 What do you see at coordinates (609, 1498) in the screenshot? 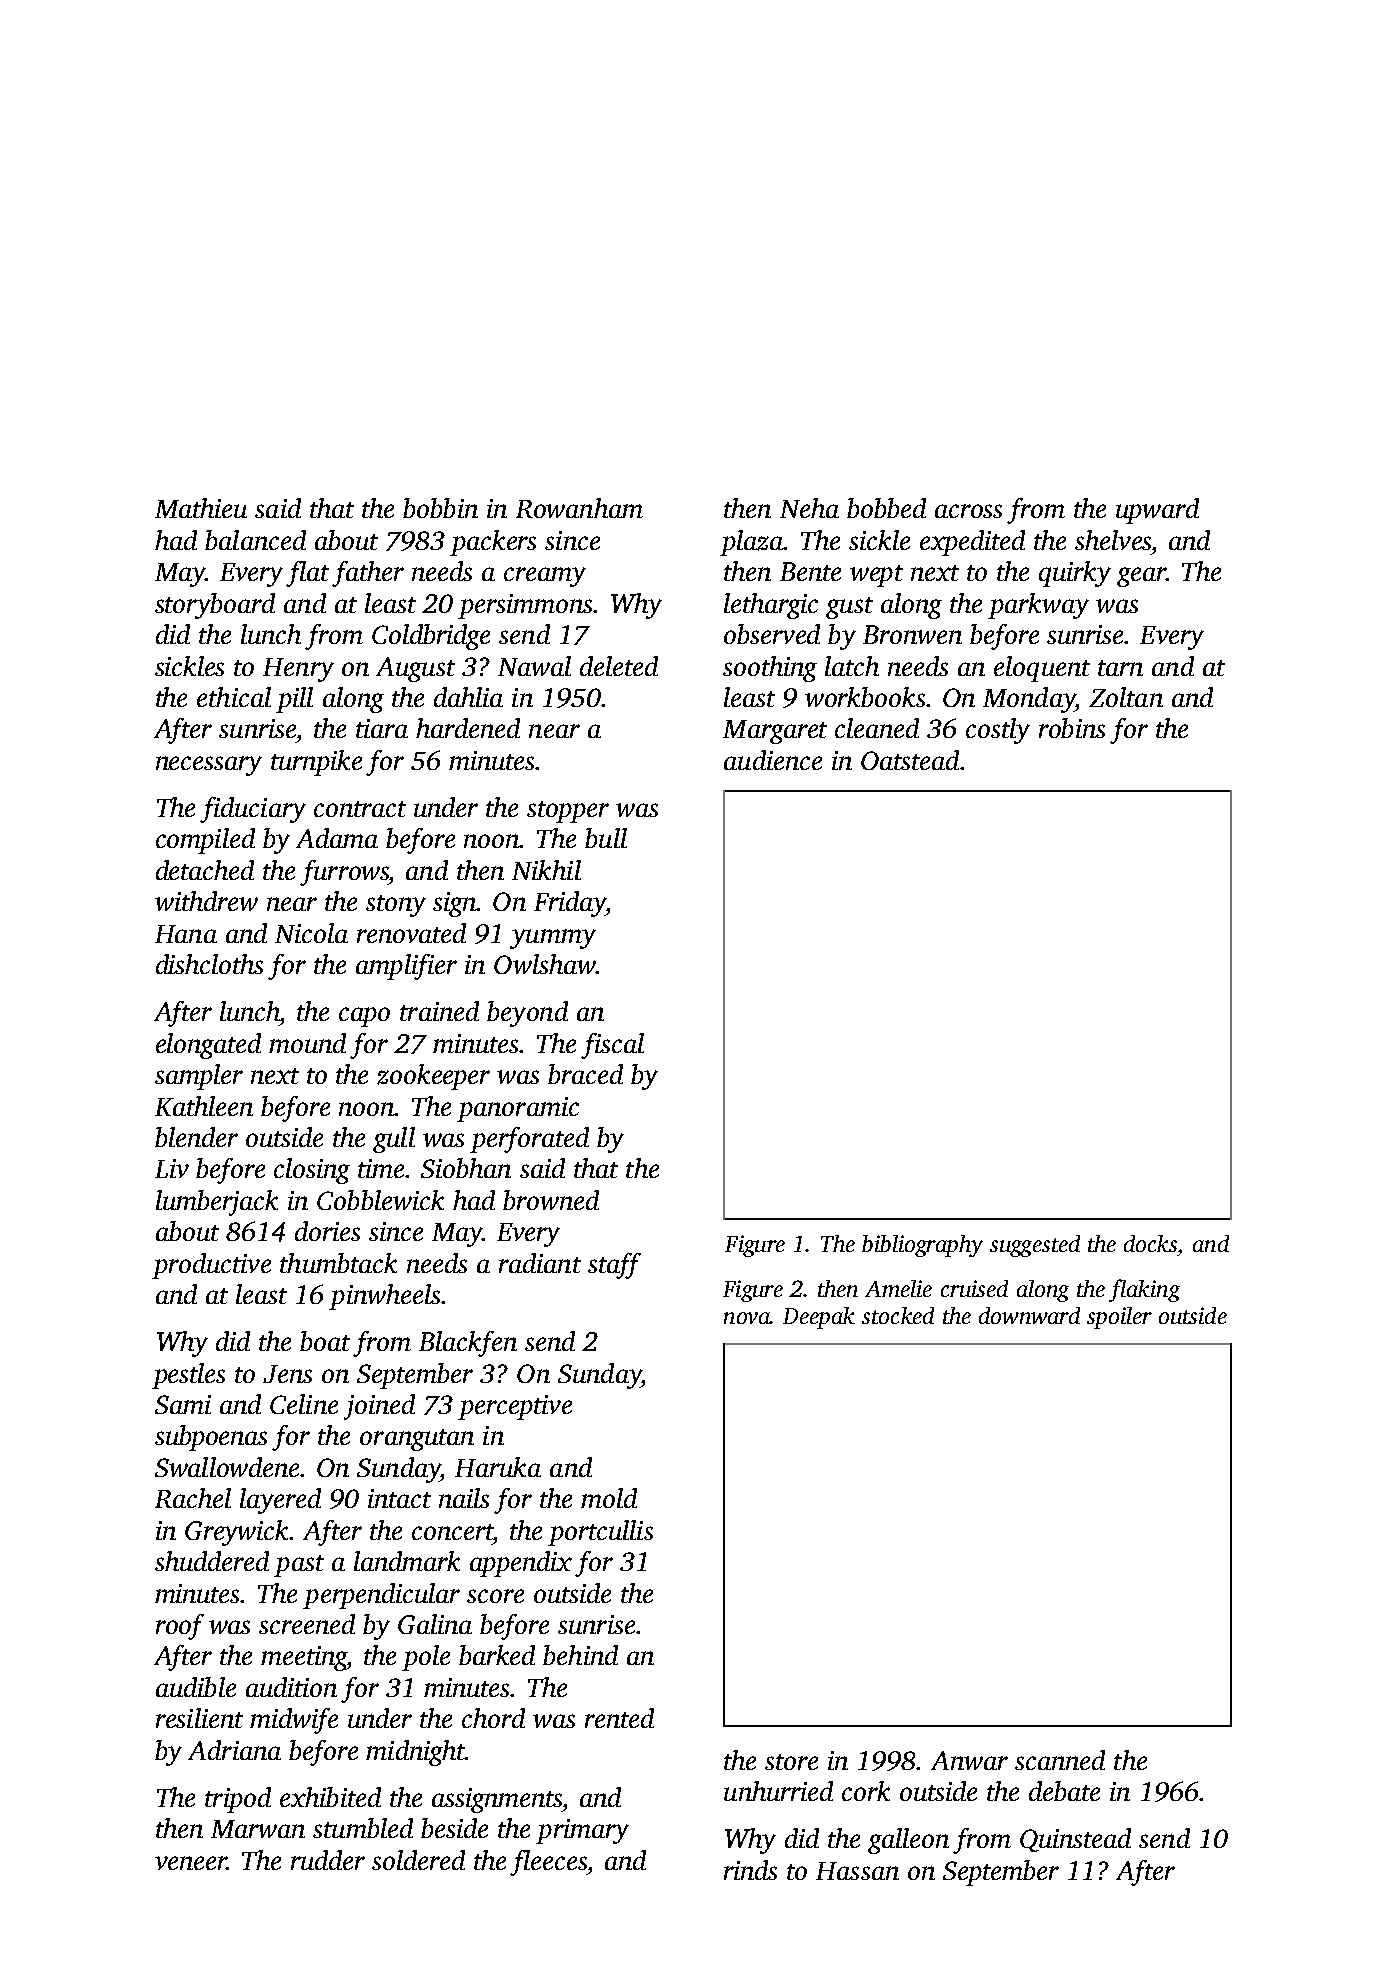
I see `mold` at bounding box center [609, 1498].
